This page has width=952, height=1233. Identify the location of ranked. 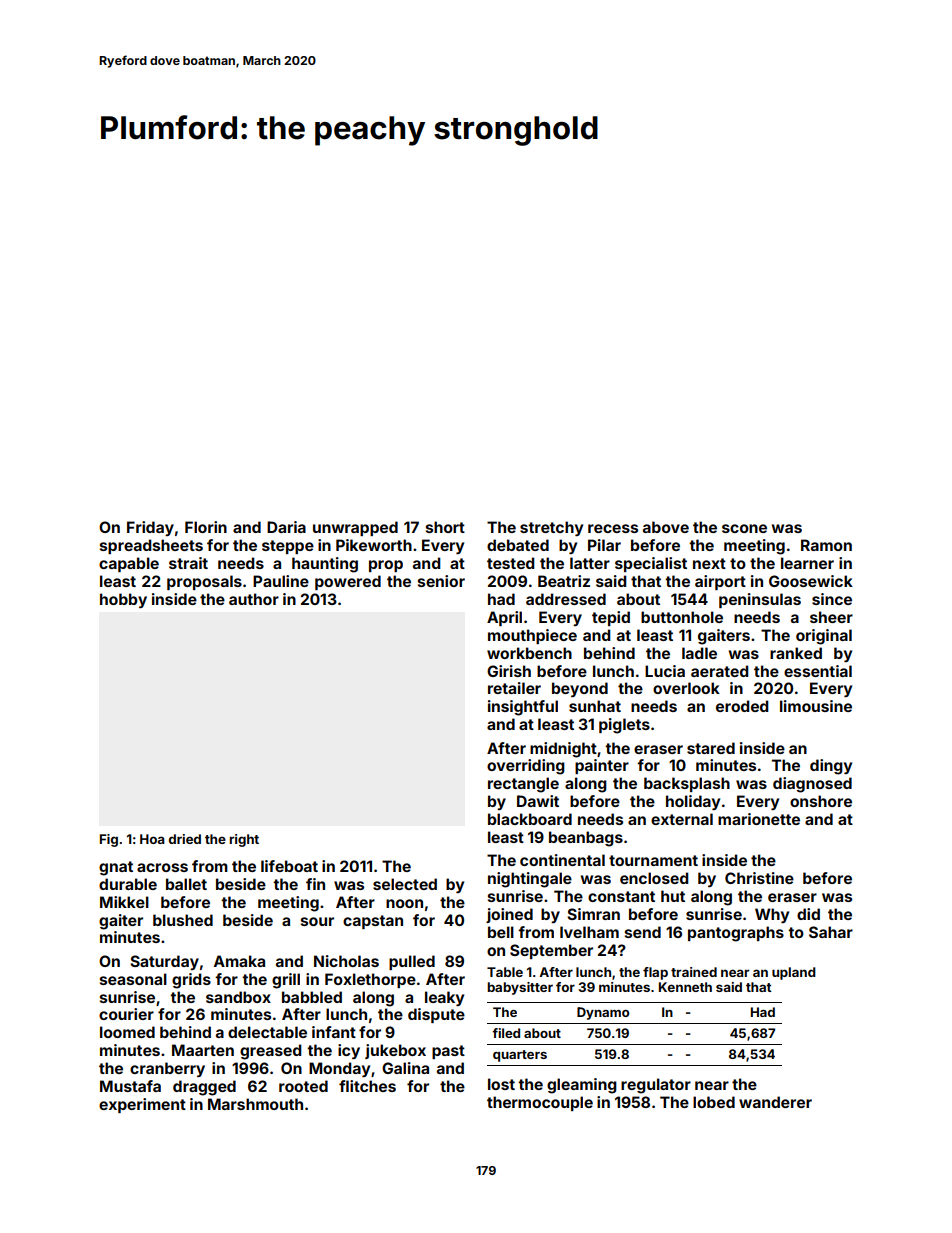
(796, 653).
